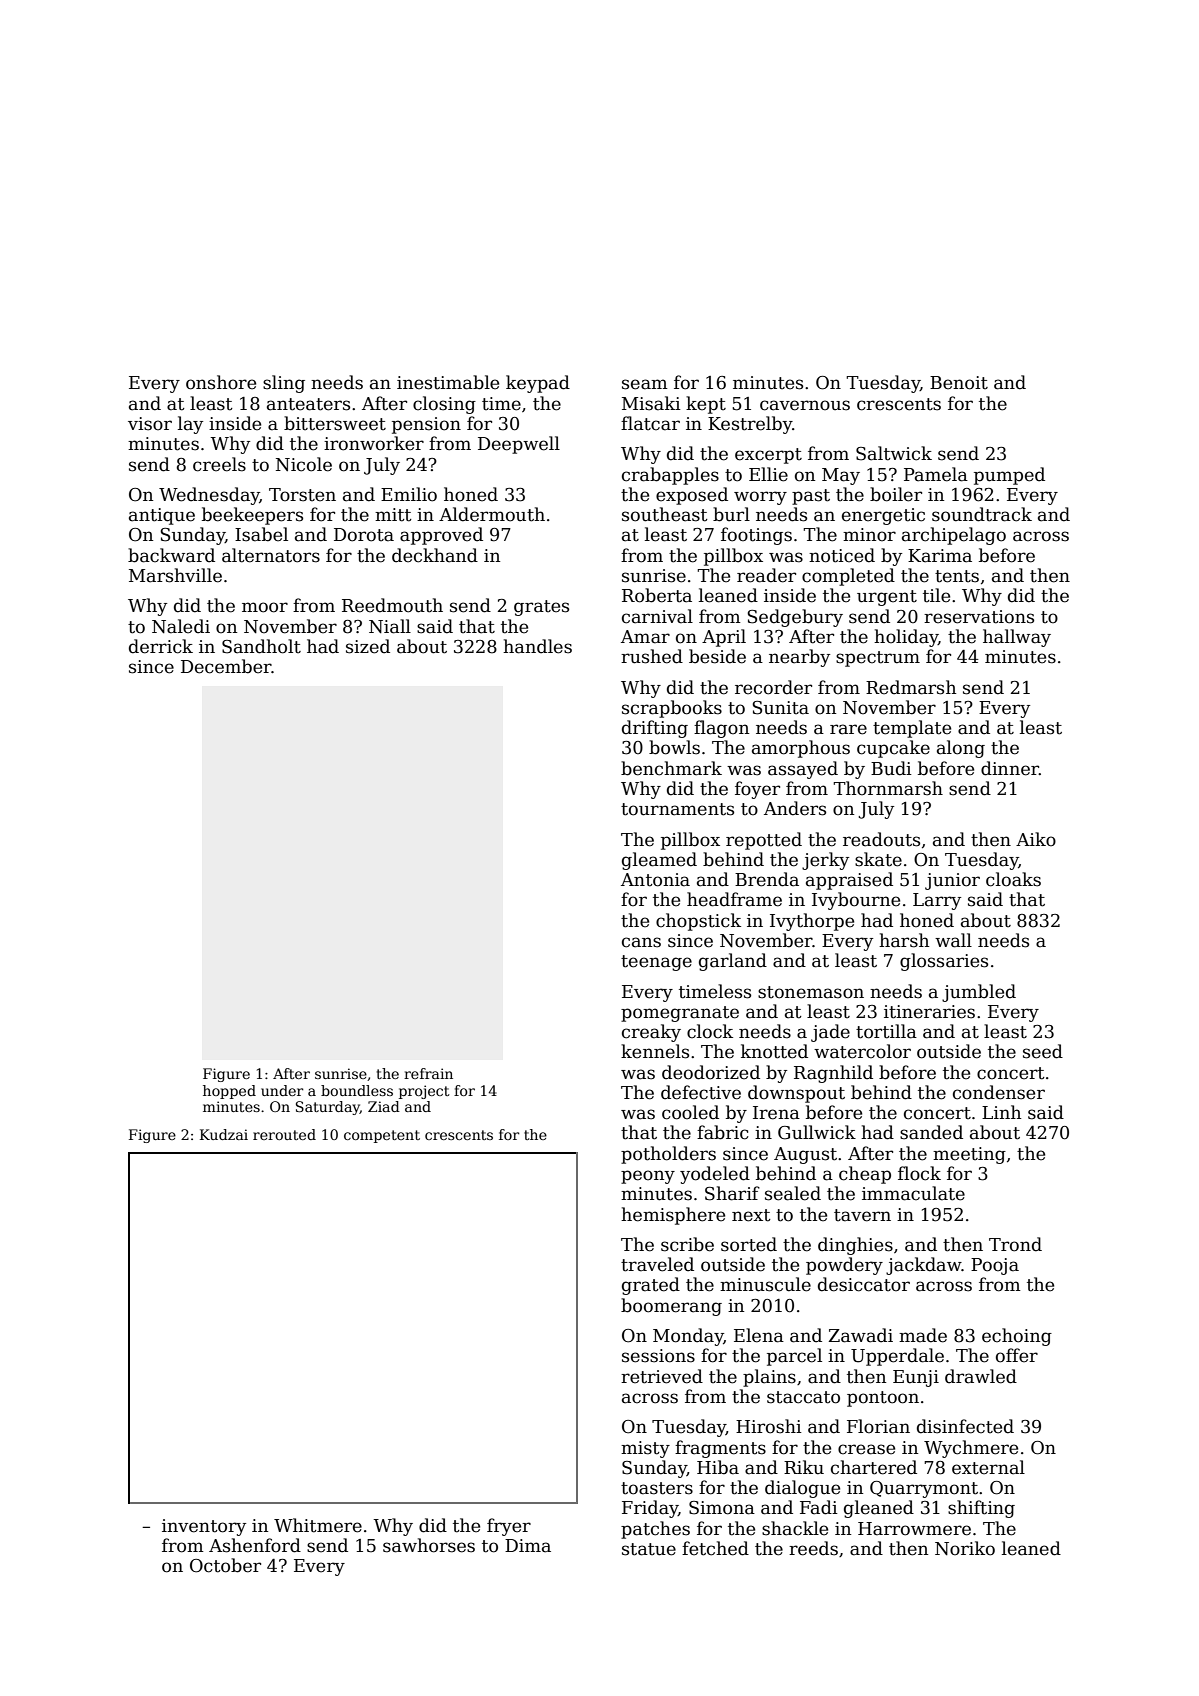 This document has width=1199, height=1696. What do you see at coordinates (662, 1376) in the document?
I see `retrieved` at bounding box center [662, 1376].
